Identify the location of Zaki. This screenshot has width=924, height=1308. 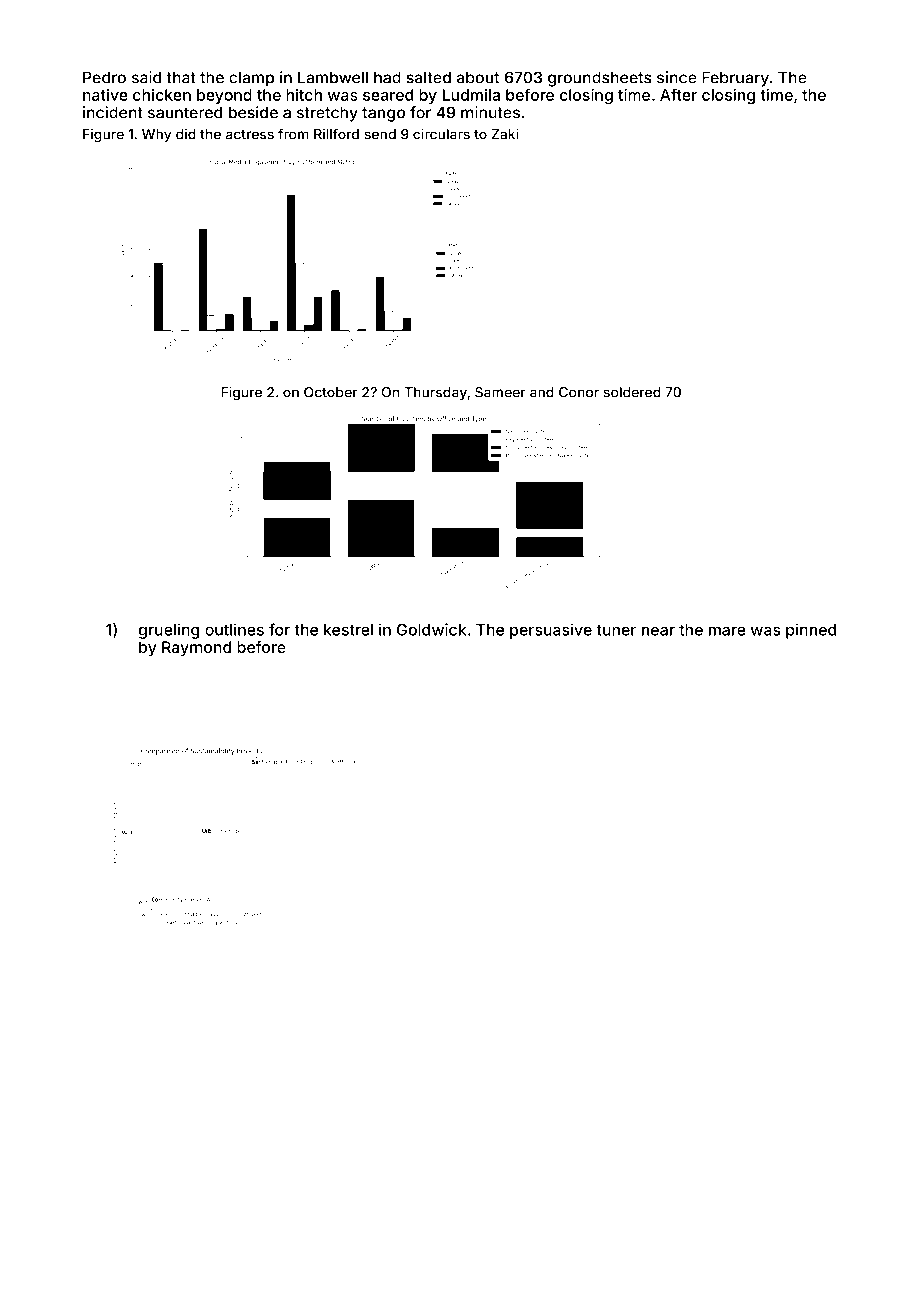
(505, 134).
